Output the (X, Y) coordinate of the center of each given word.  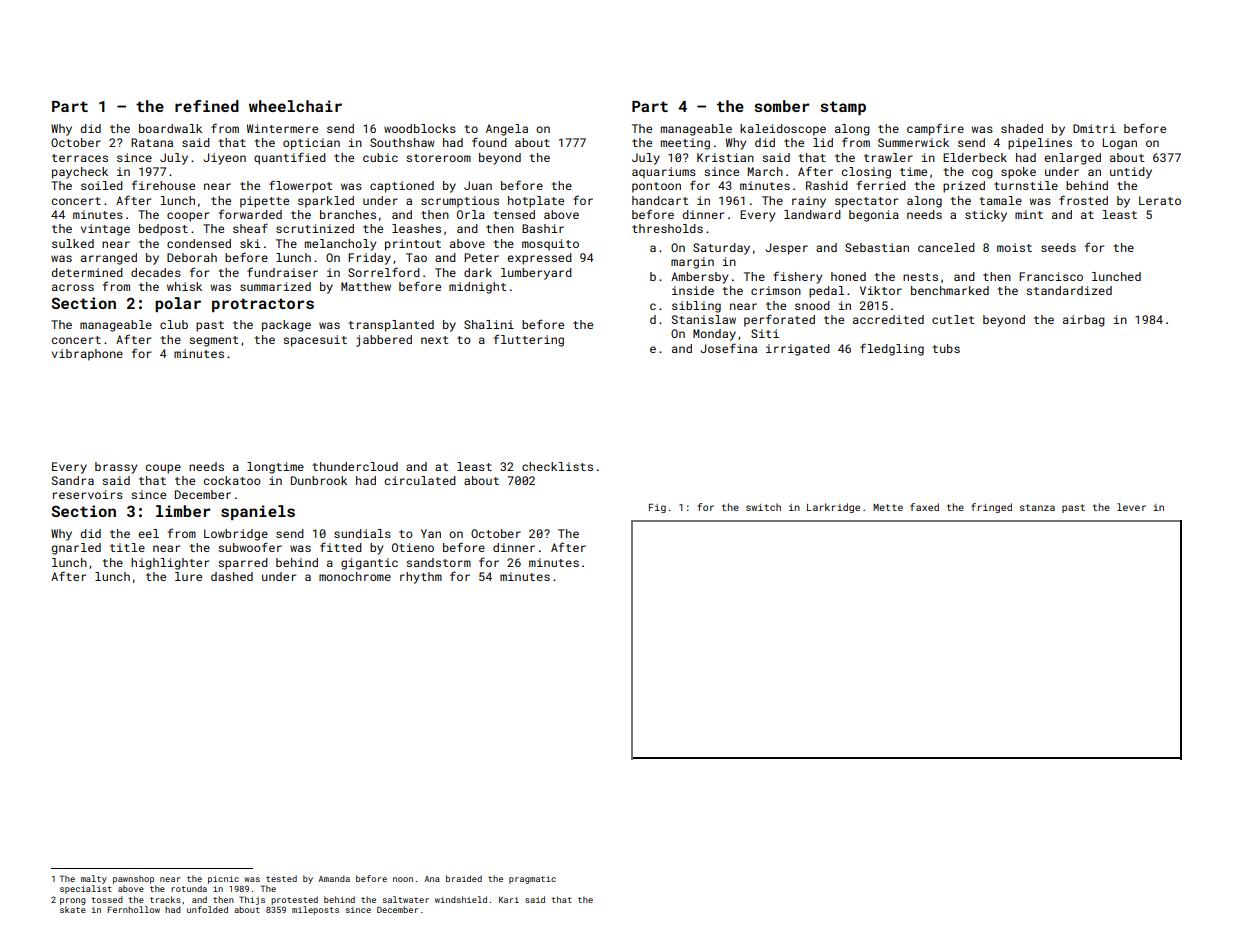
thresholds (667, 228)
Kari (509, 900)
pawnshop (133, 879)
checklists (557, 466)
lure (188, 576)
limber (183, 511)
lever (1131, 507)
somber (781, 106)
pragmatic (532, 880)
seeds (1058, 247)
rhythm (421, 578)
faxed (924, 507)
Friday (369, 259)
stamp (843, 108)
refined (207, 106)
